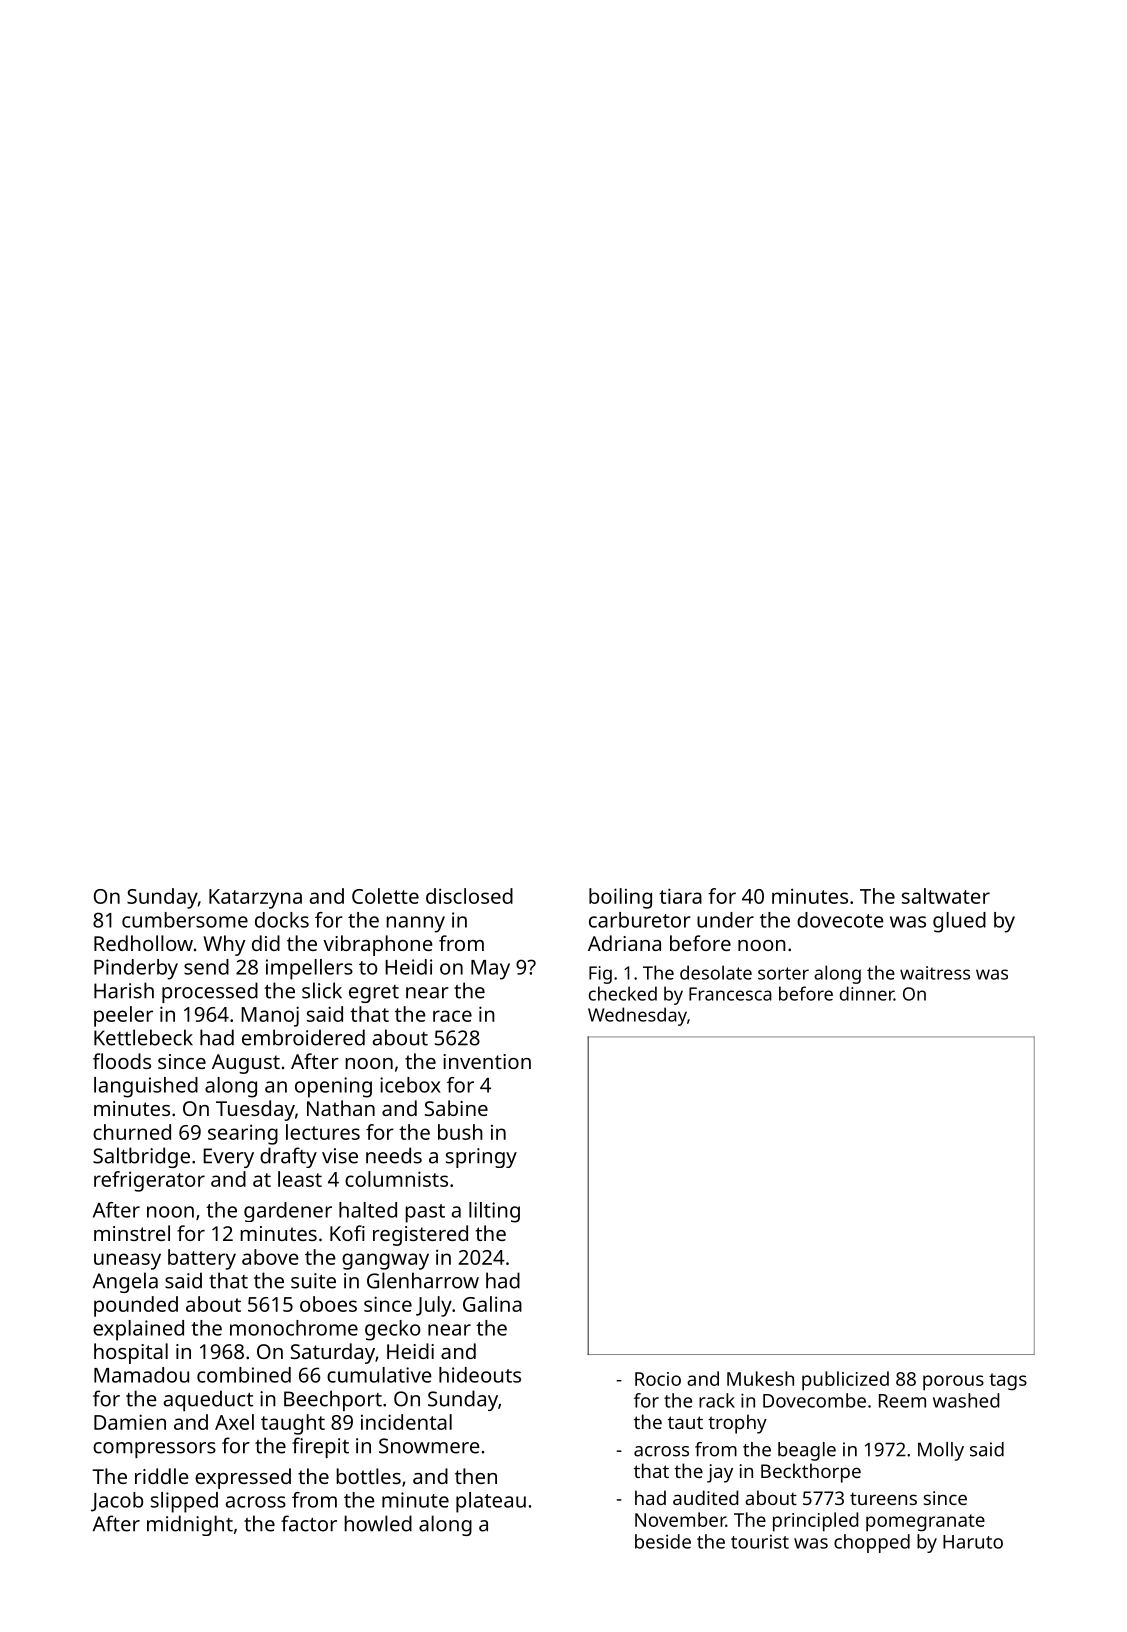 This screenshot has height=1632, width=1127. Describe the element at coordinates (469, 896) in the screenshot. I see `disclosed` at that location.
